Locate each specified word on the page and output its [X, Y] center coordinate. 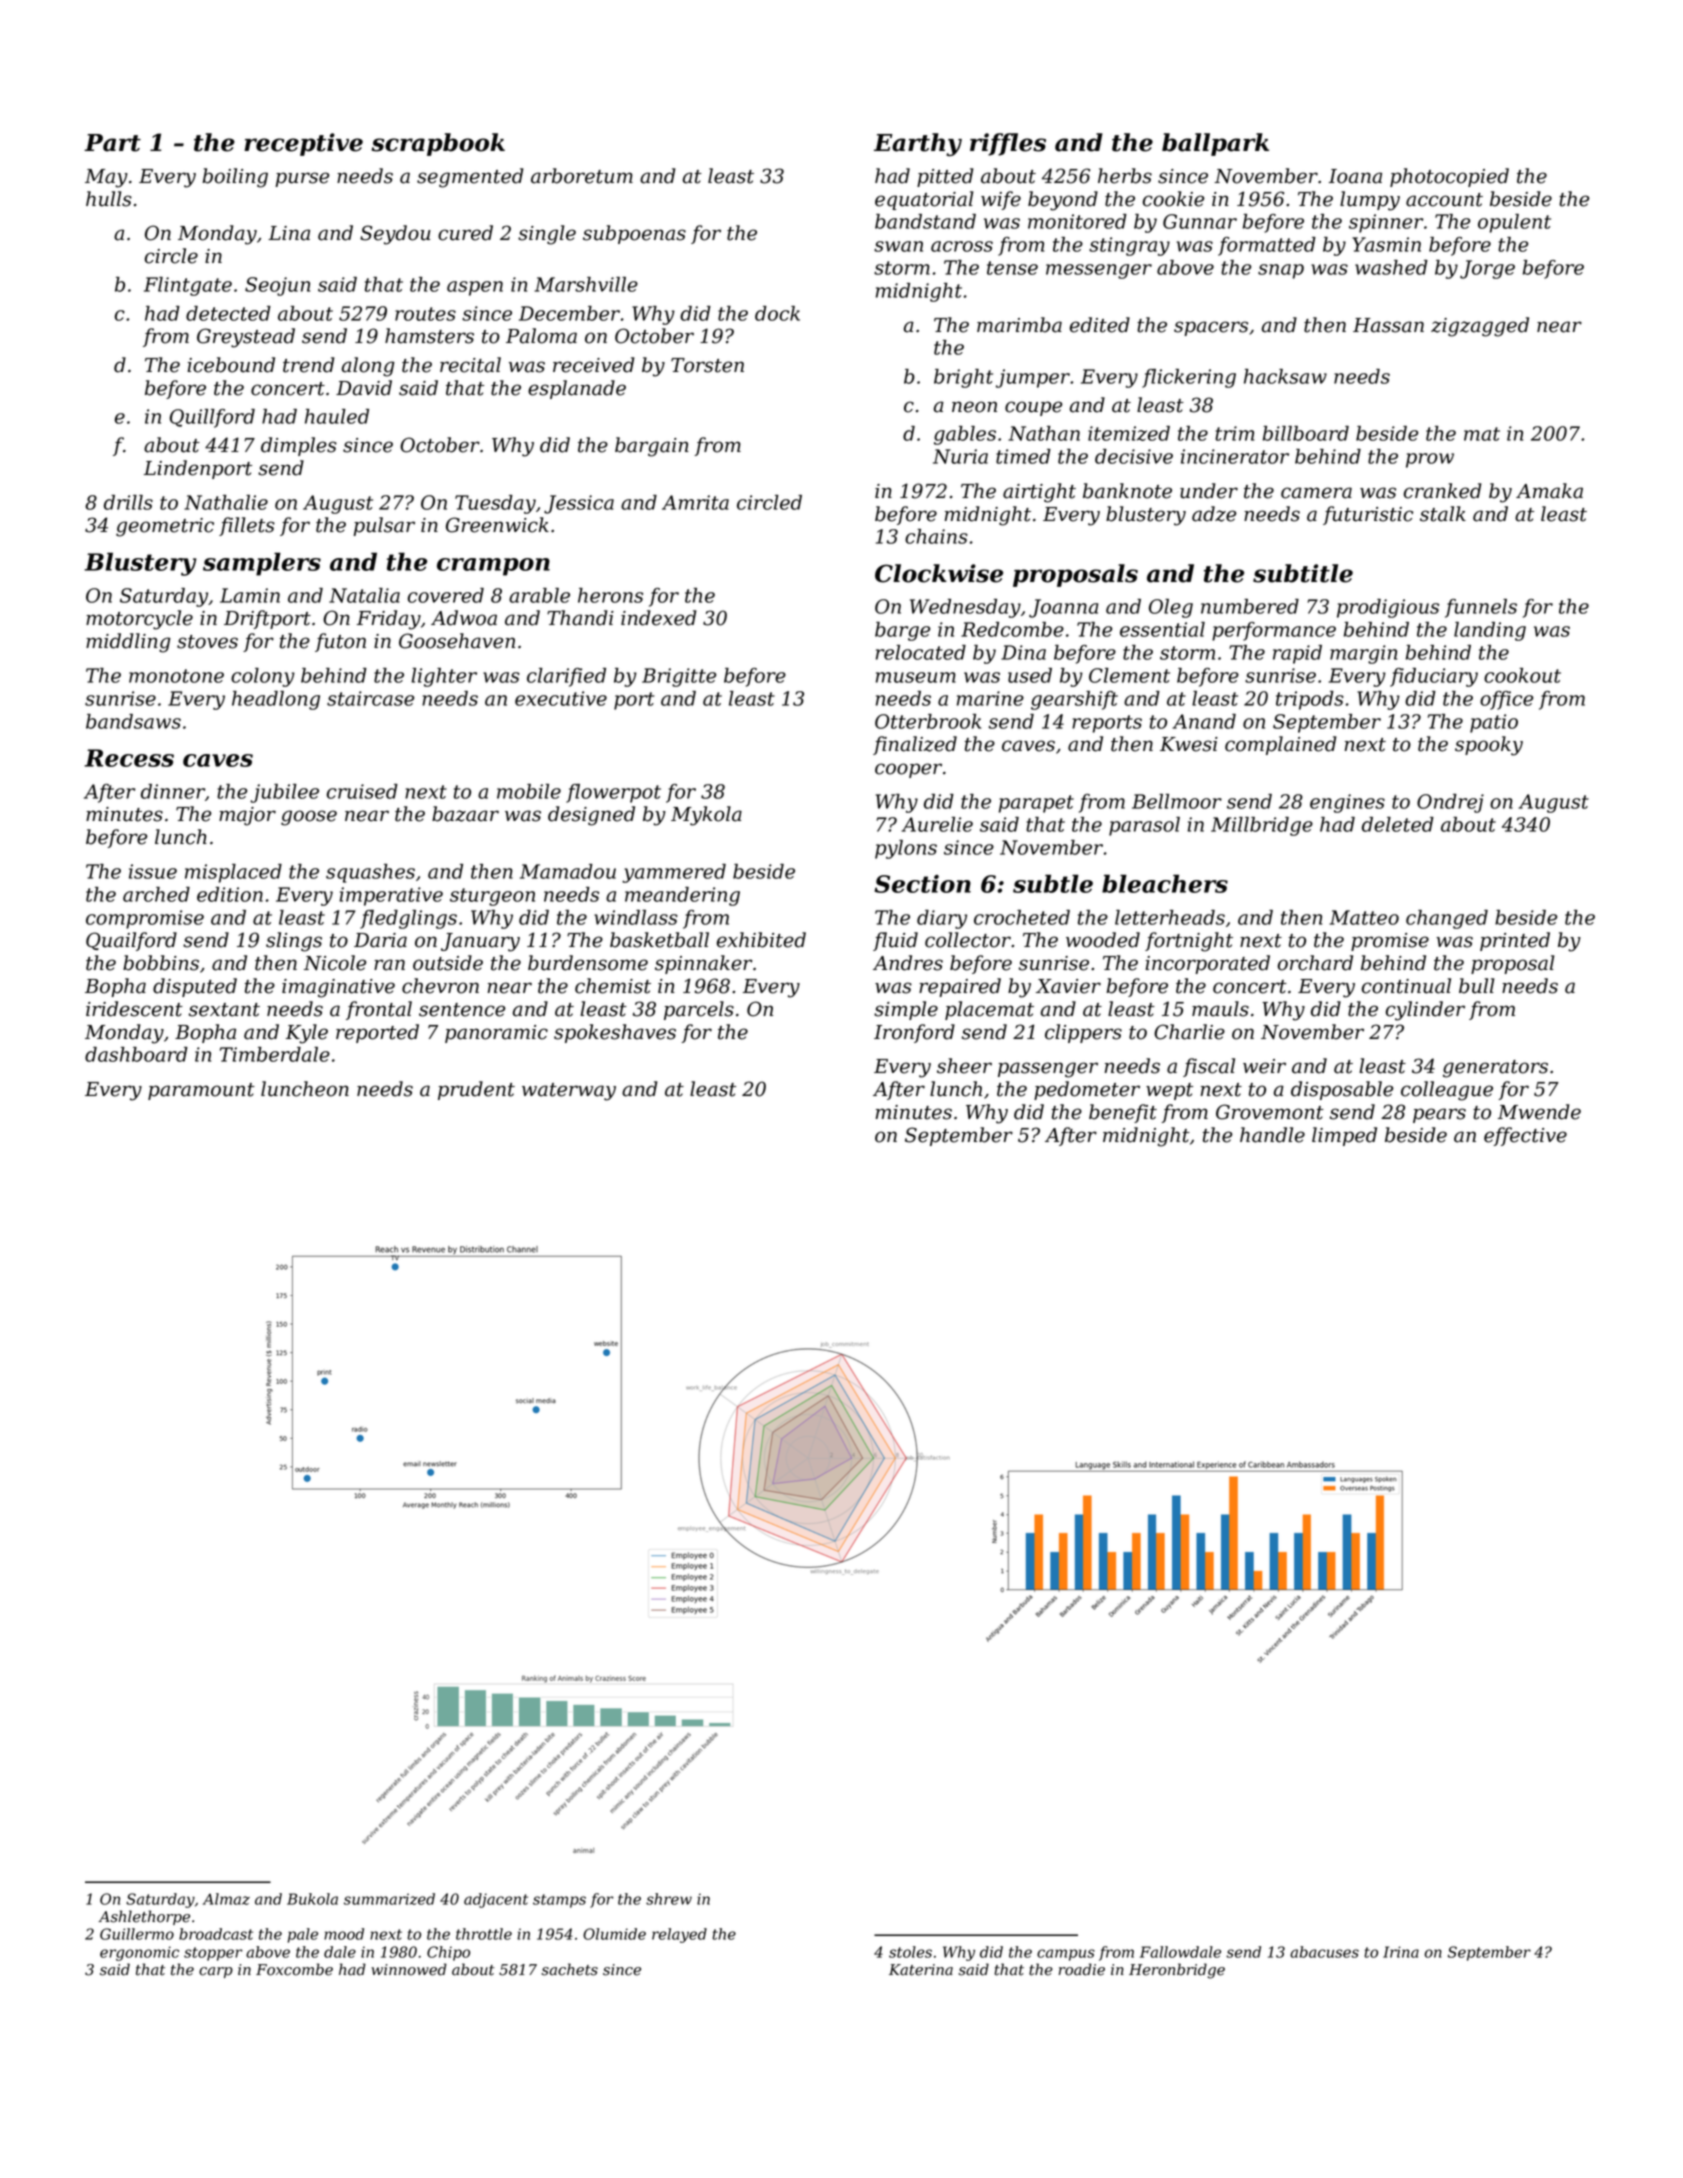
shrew [669, 1899]
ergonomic [139, 1953]
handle [1272, 1135]
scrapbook [438, 144]
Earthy [918, 144]
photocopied [1449, 177]
